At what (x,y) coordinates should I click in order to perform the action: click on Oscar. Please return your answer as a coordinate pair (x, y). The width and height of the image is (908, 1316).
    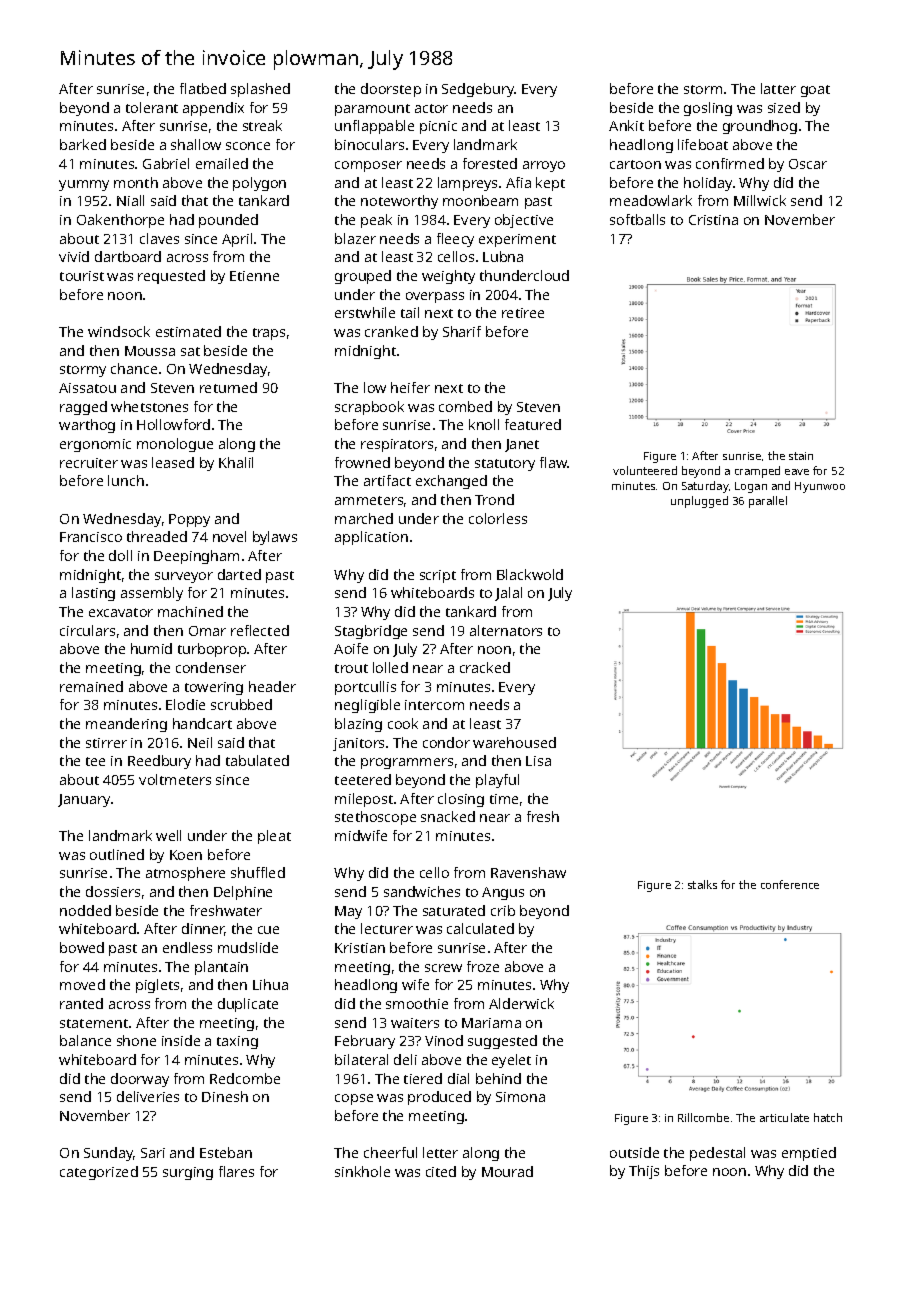
    Looking at the image, I should click on (808, 164).
